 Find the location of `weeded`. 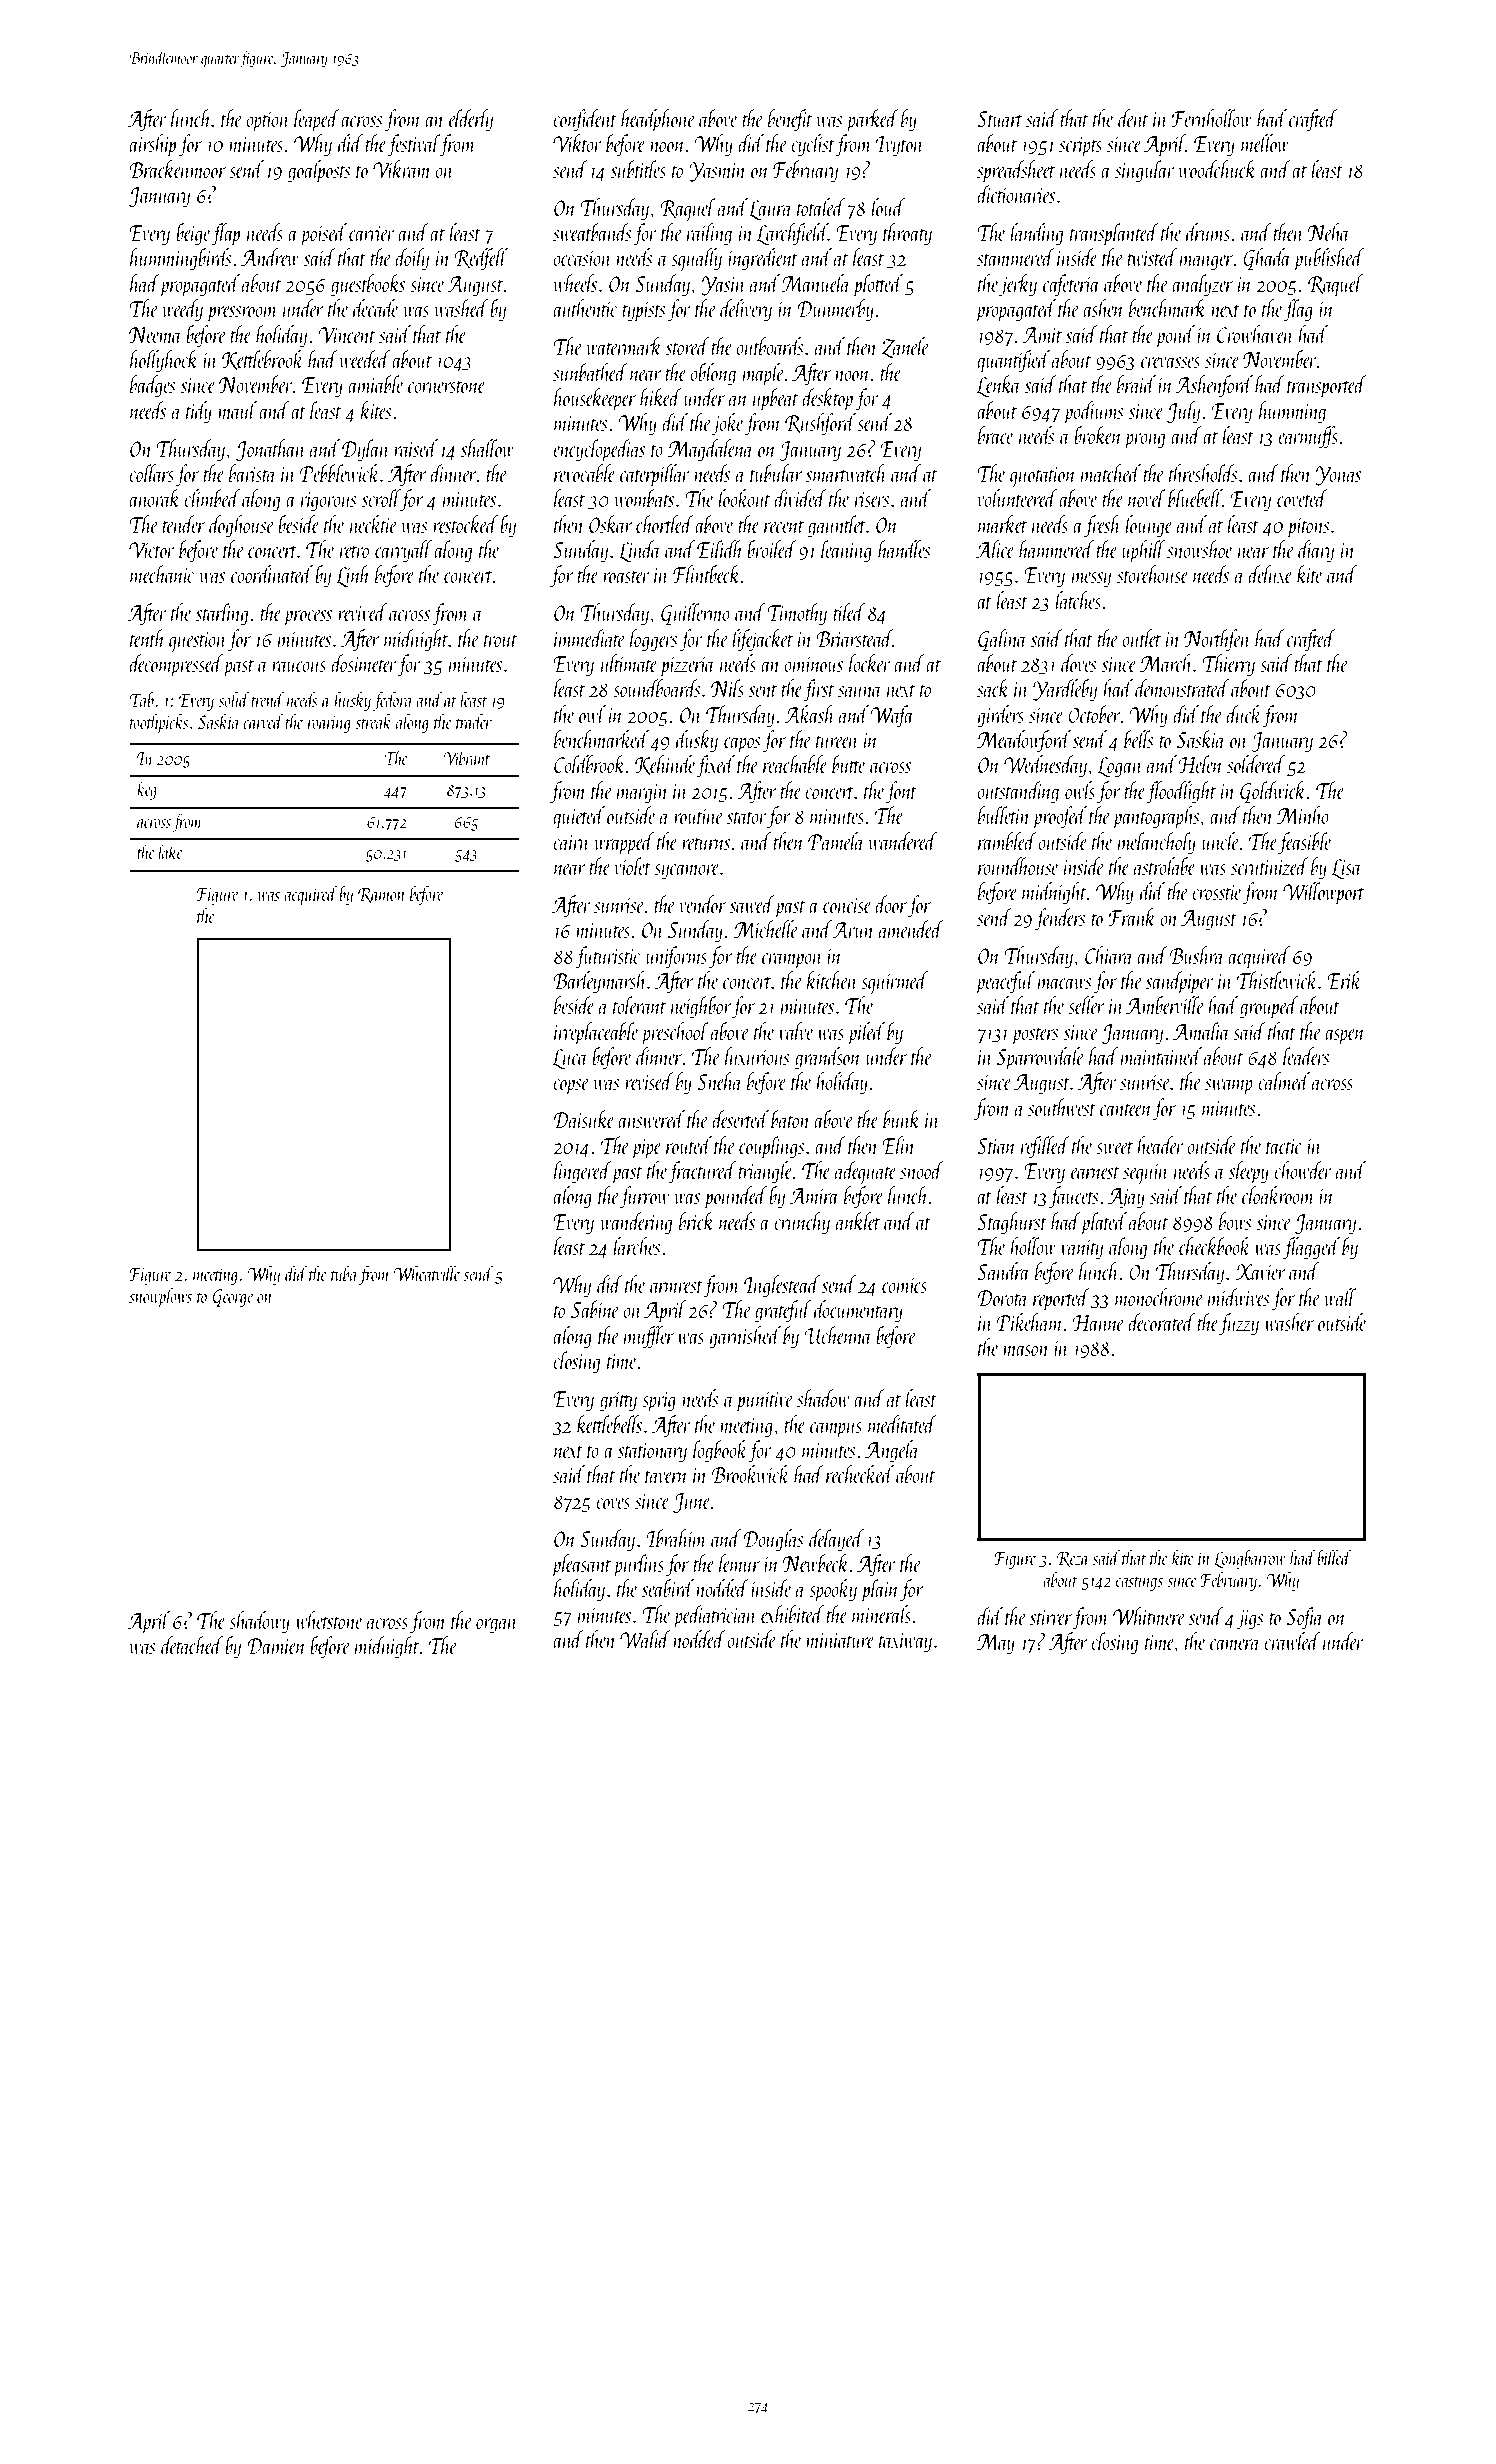

weeded is located at coordinates (365, 359).
